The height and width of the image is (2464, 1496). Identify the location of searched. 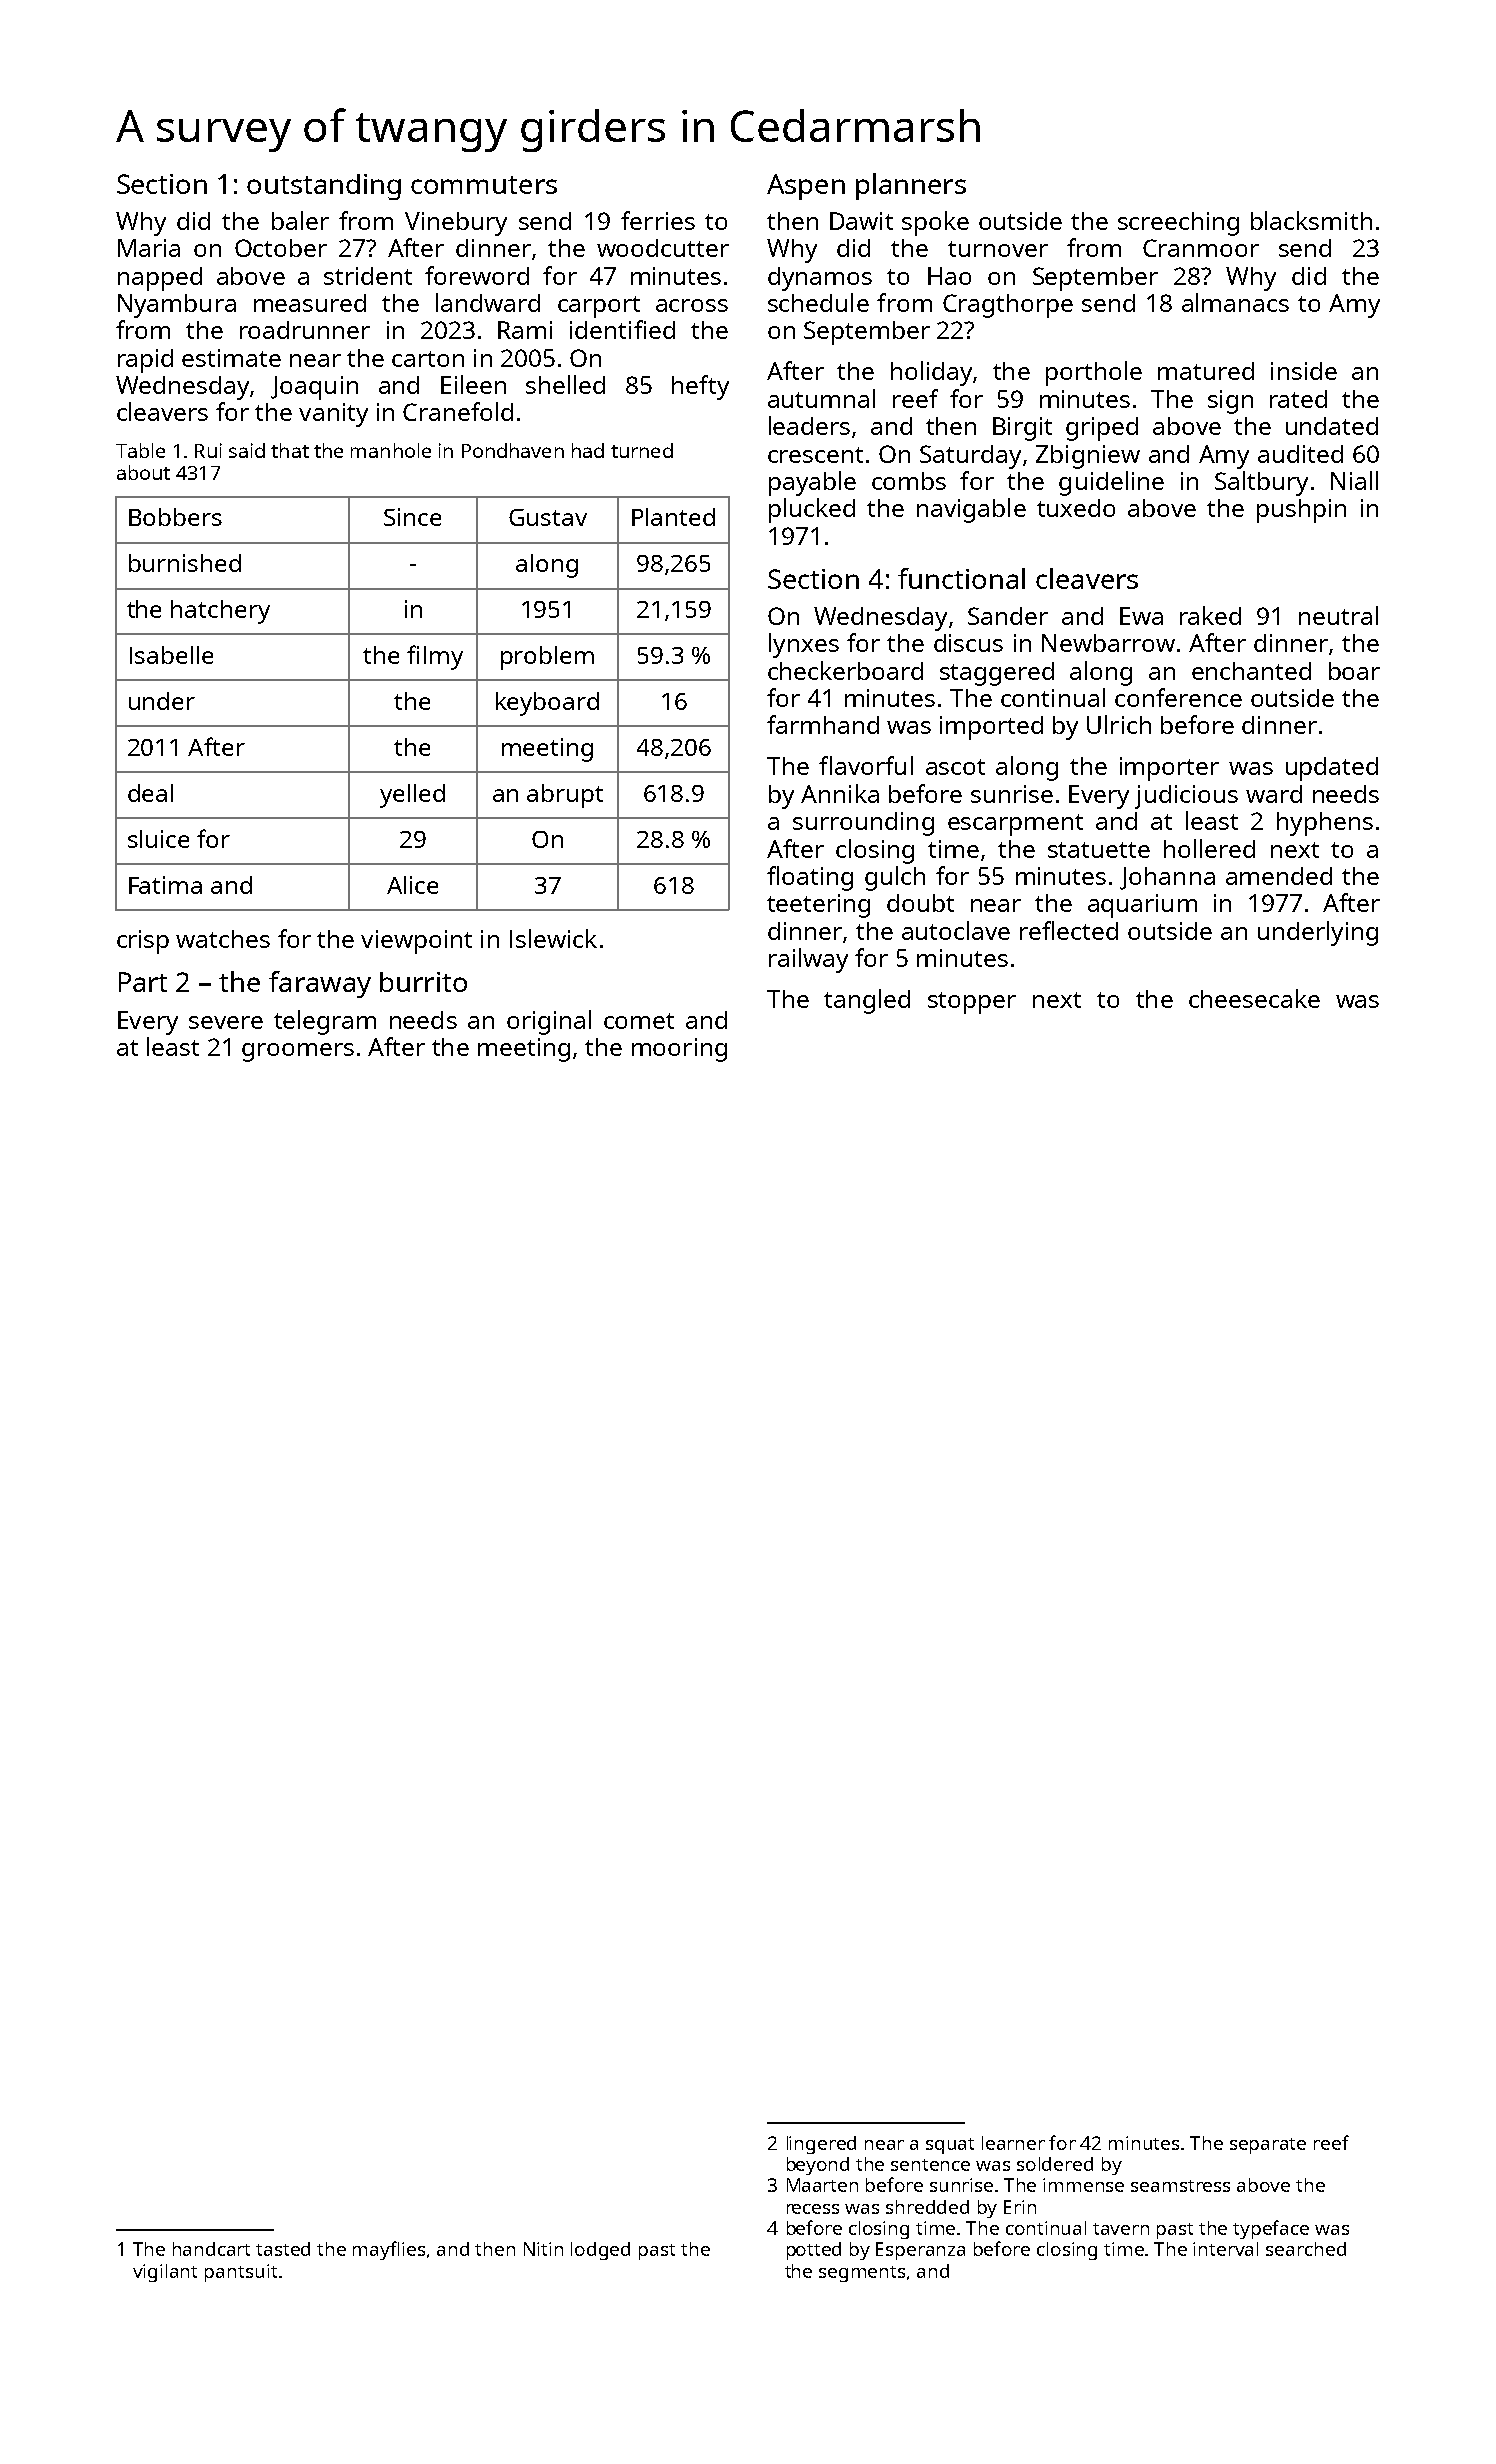
(1306, 2249).
